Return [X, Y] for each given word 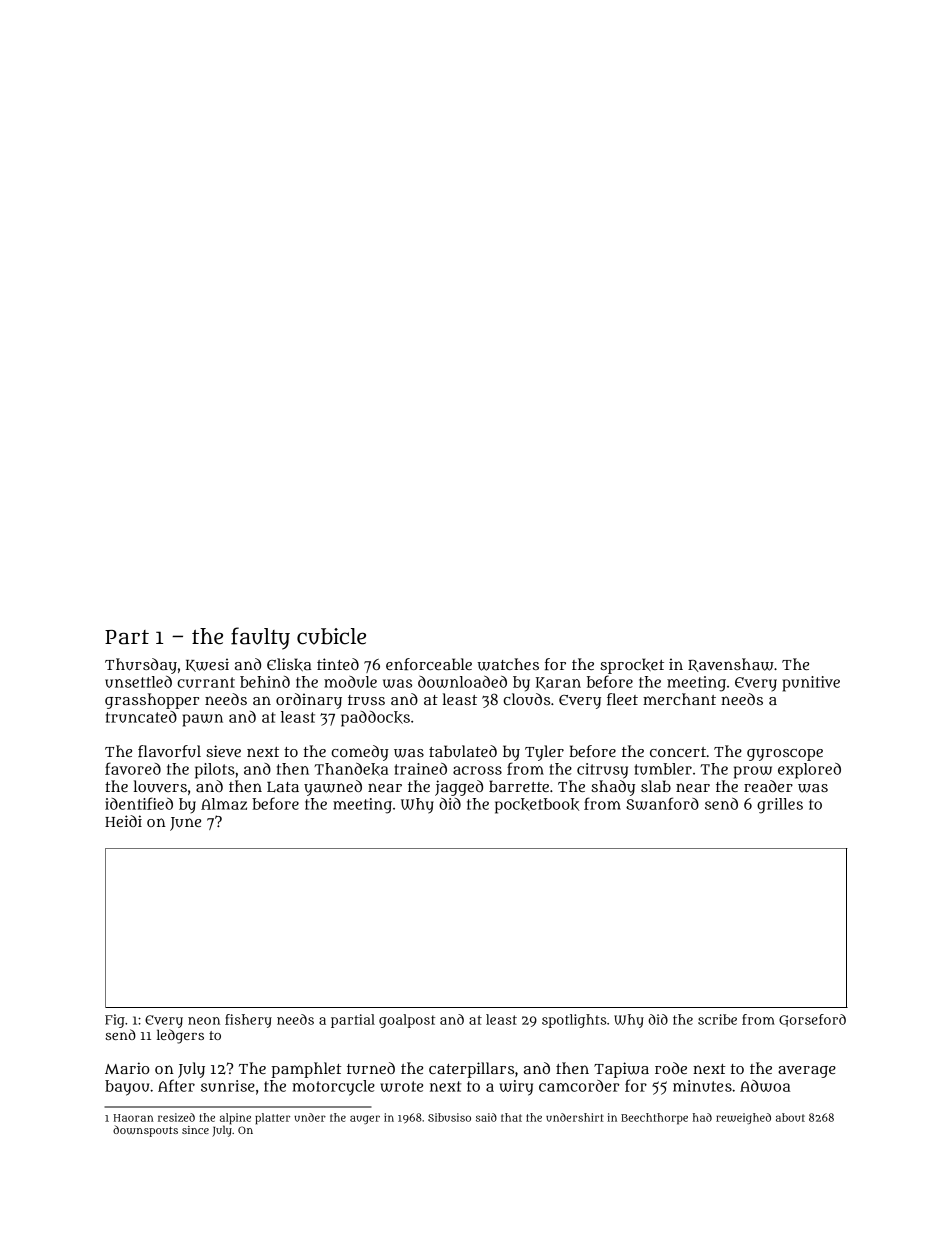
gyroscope [785, 755]
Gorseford [812, 1020]
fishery [248, 1021]
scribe [717, 1019]
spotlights [574, 1021]
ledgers [180, 1036]
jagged [459, 788]
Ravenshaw [731, 665]
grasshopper [152, 701]
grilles [780, 806]
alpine [235, 1119]
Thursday [141, 666]
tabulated [463, 751]
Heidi [123, 821]
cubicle [331, 636]
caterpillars [471, 1070]
